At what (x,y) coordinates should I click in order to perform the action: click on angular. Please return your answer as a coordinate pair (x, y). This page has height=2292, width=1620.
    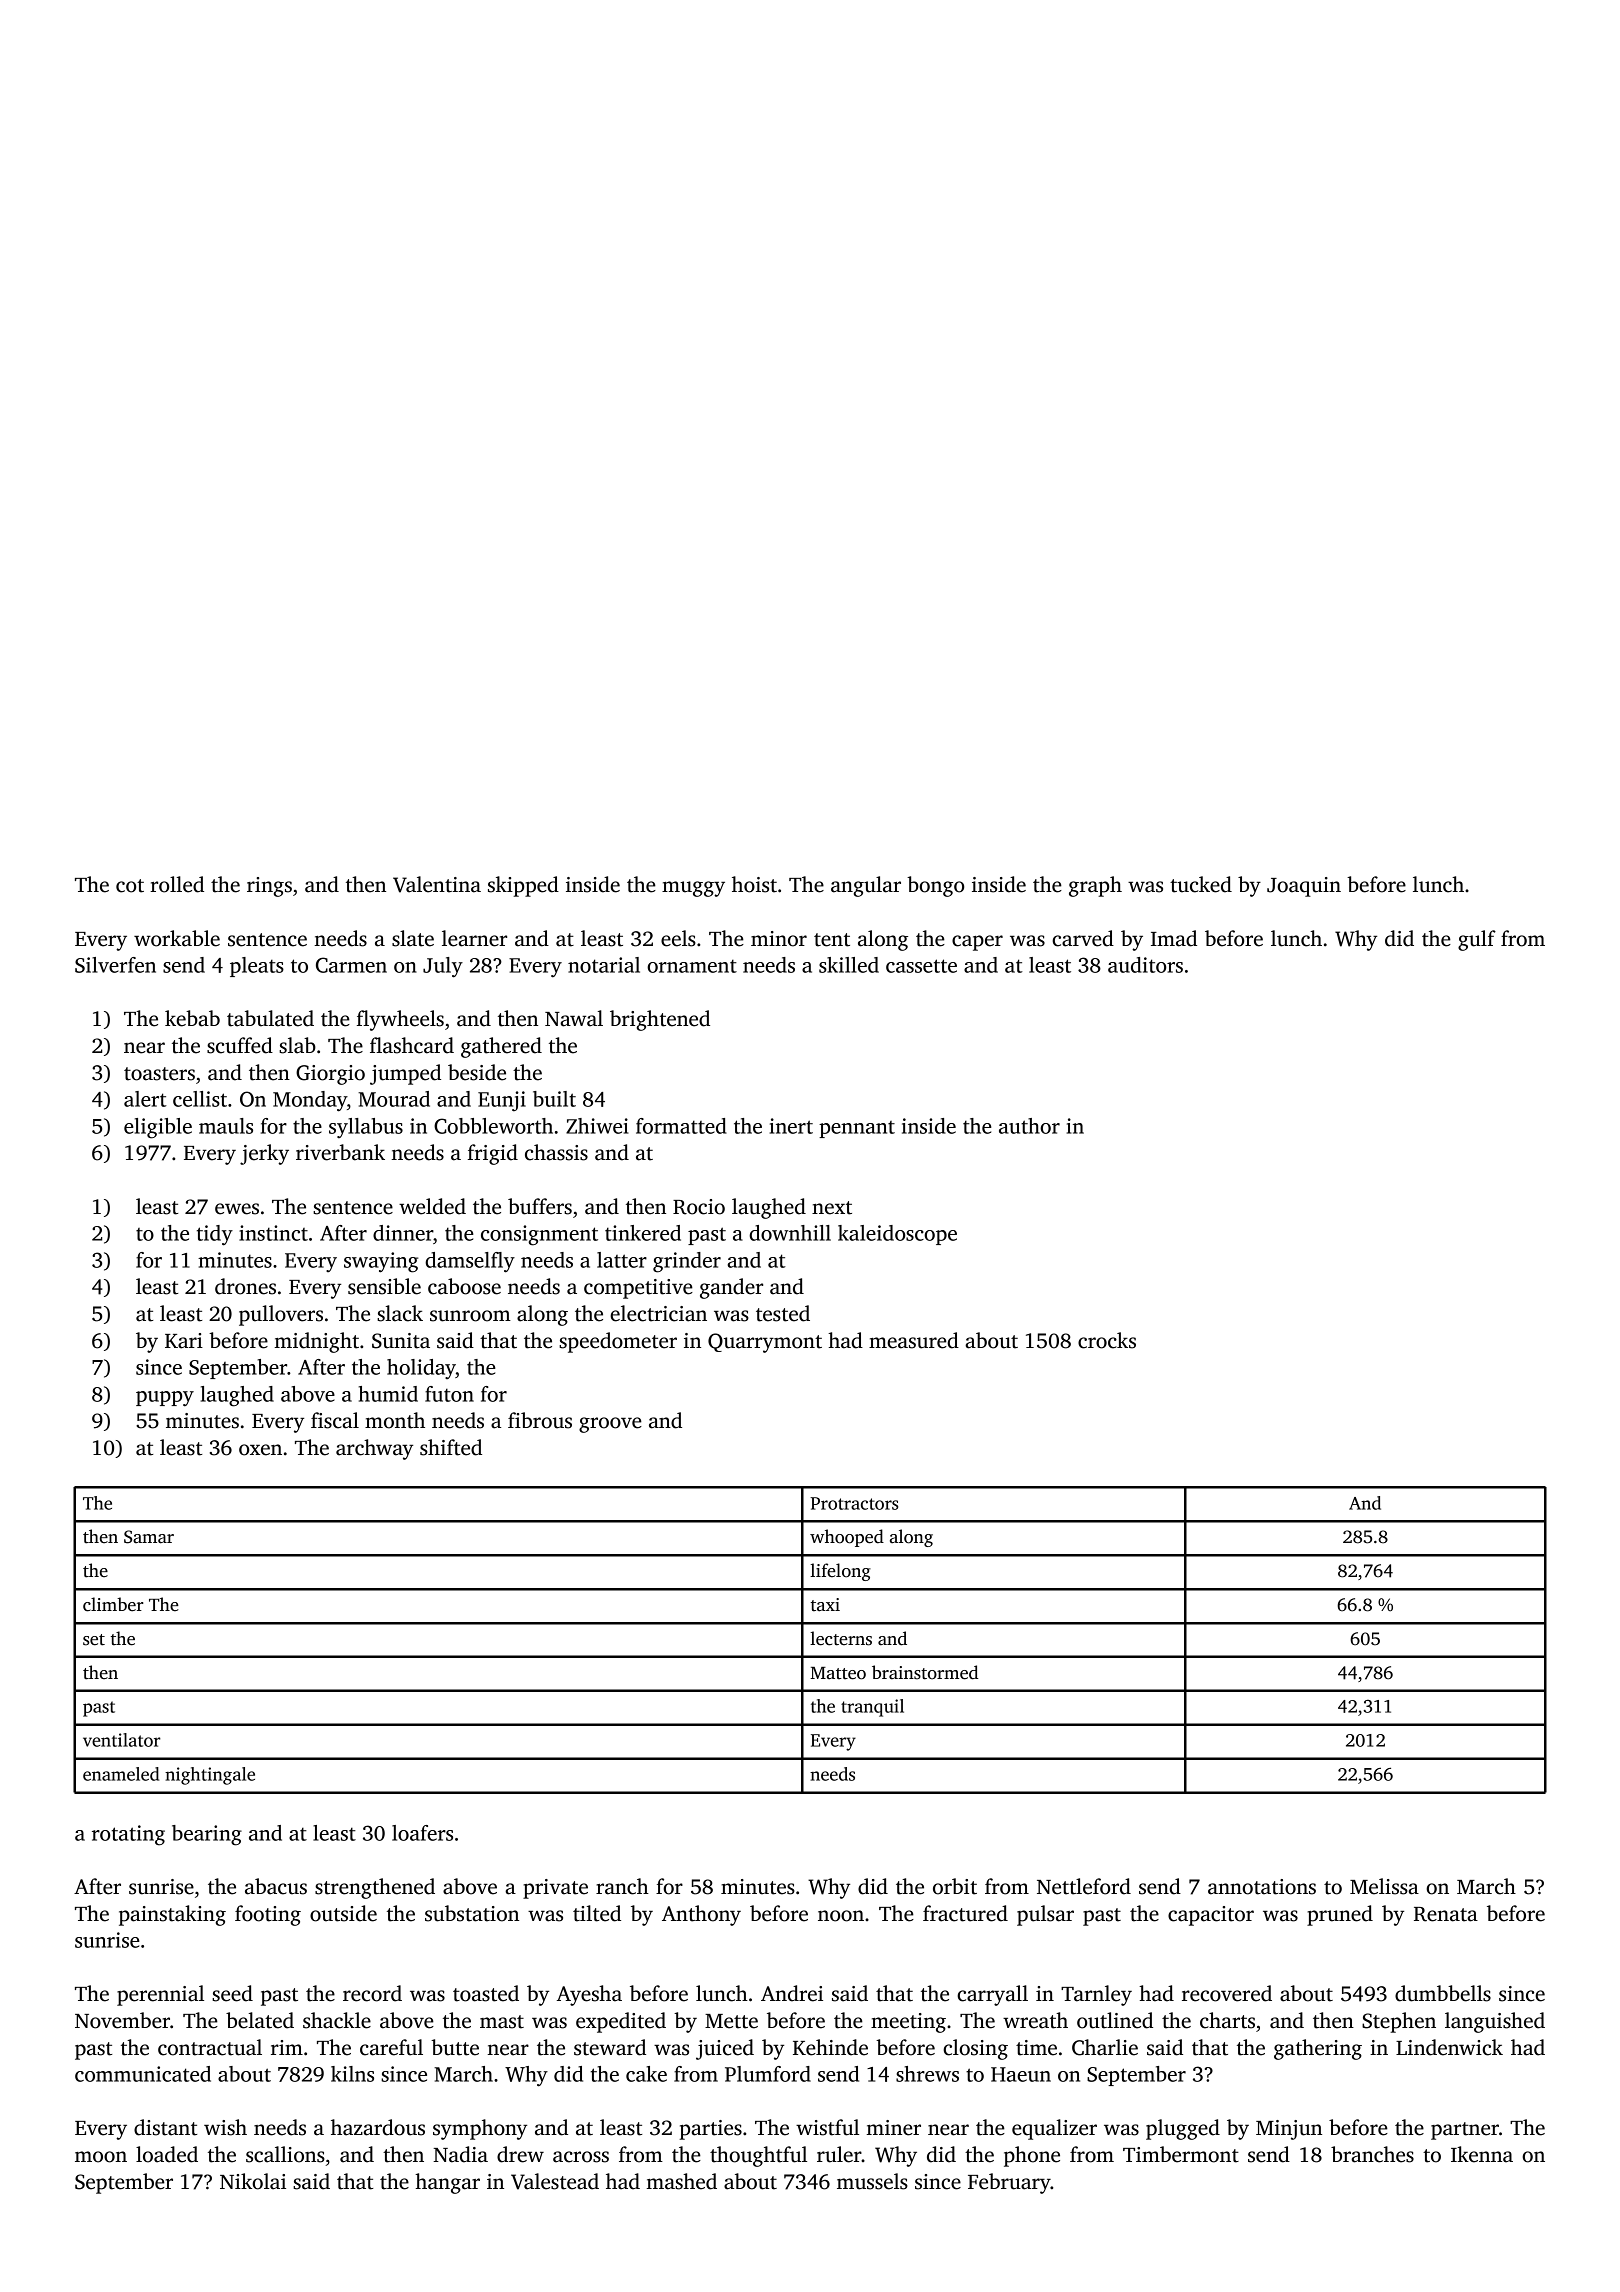
    Looking at the image, I should click on (866, 886).
